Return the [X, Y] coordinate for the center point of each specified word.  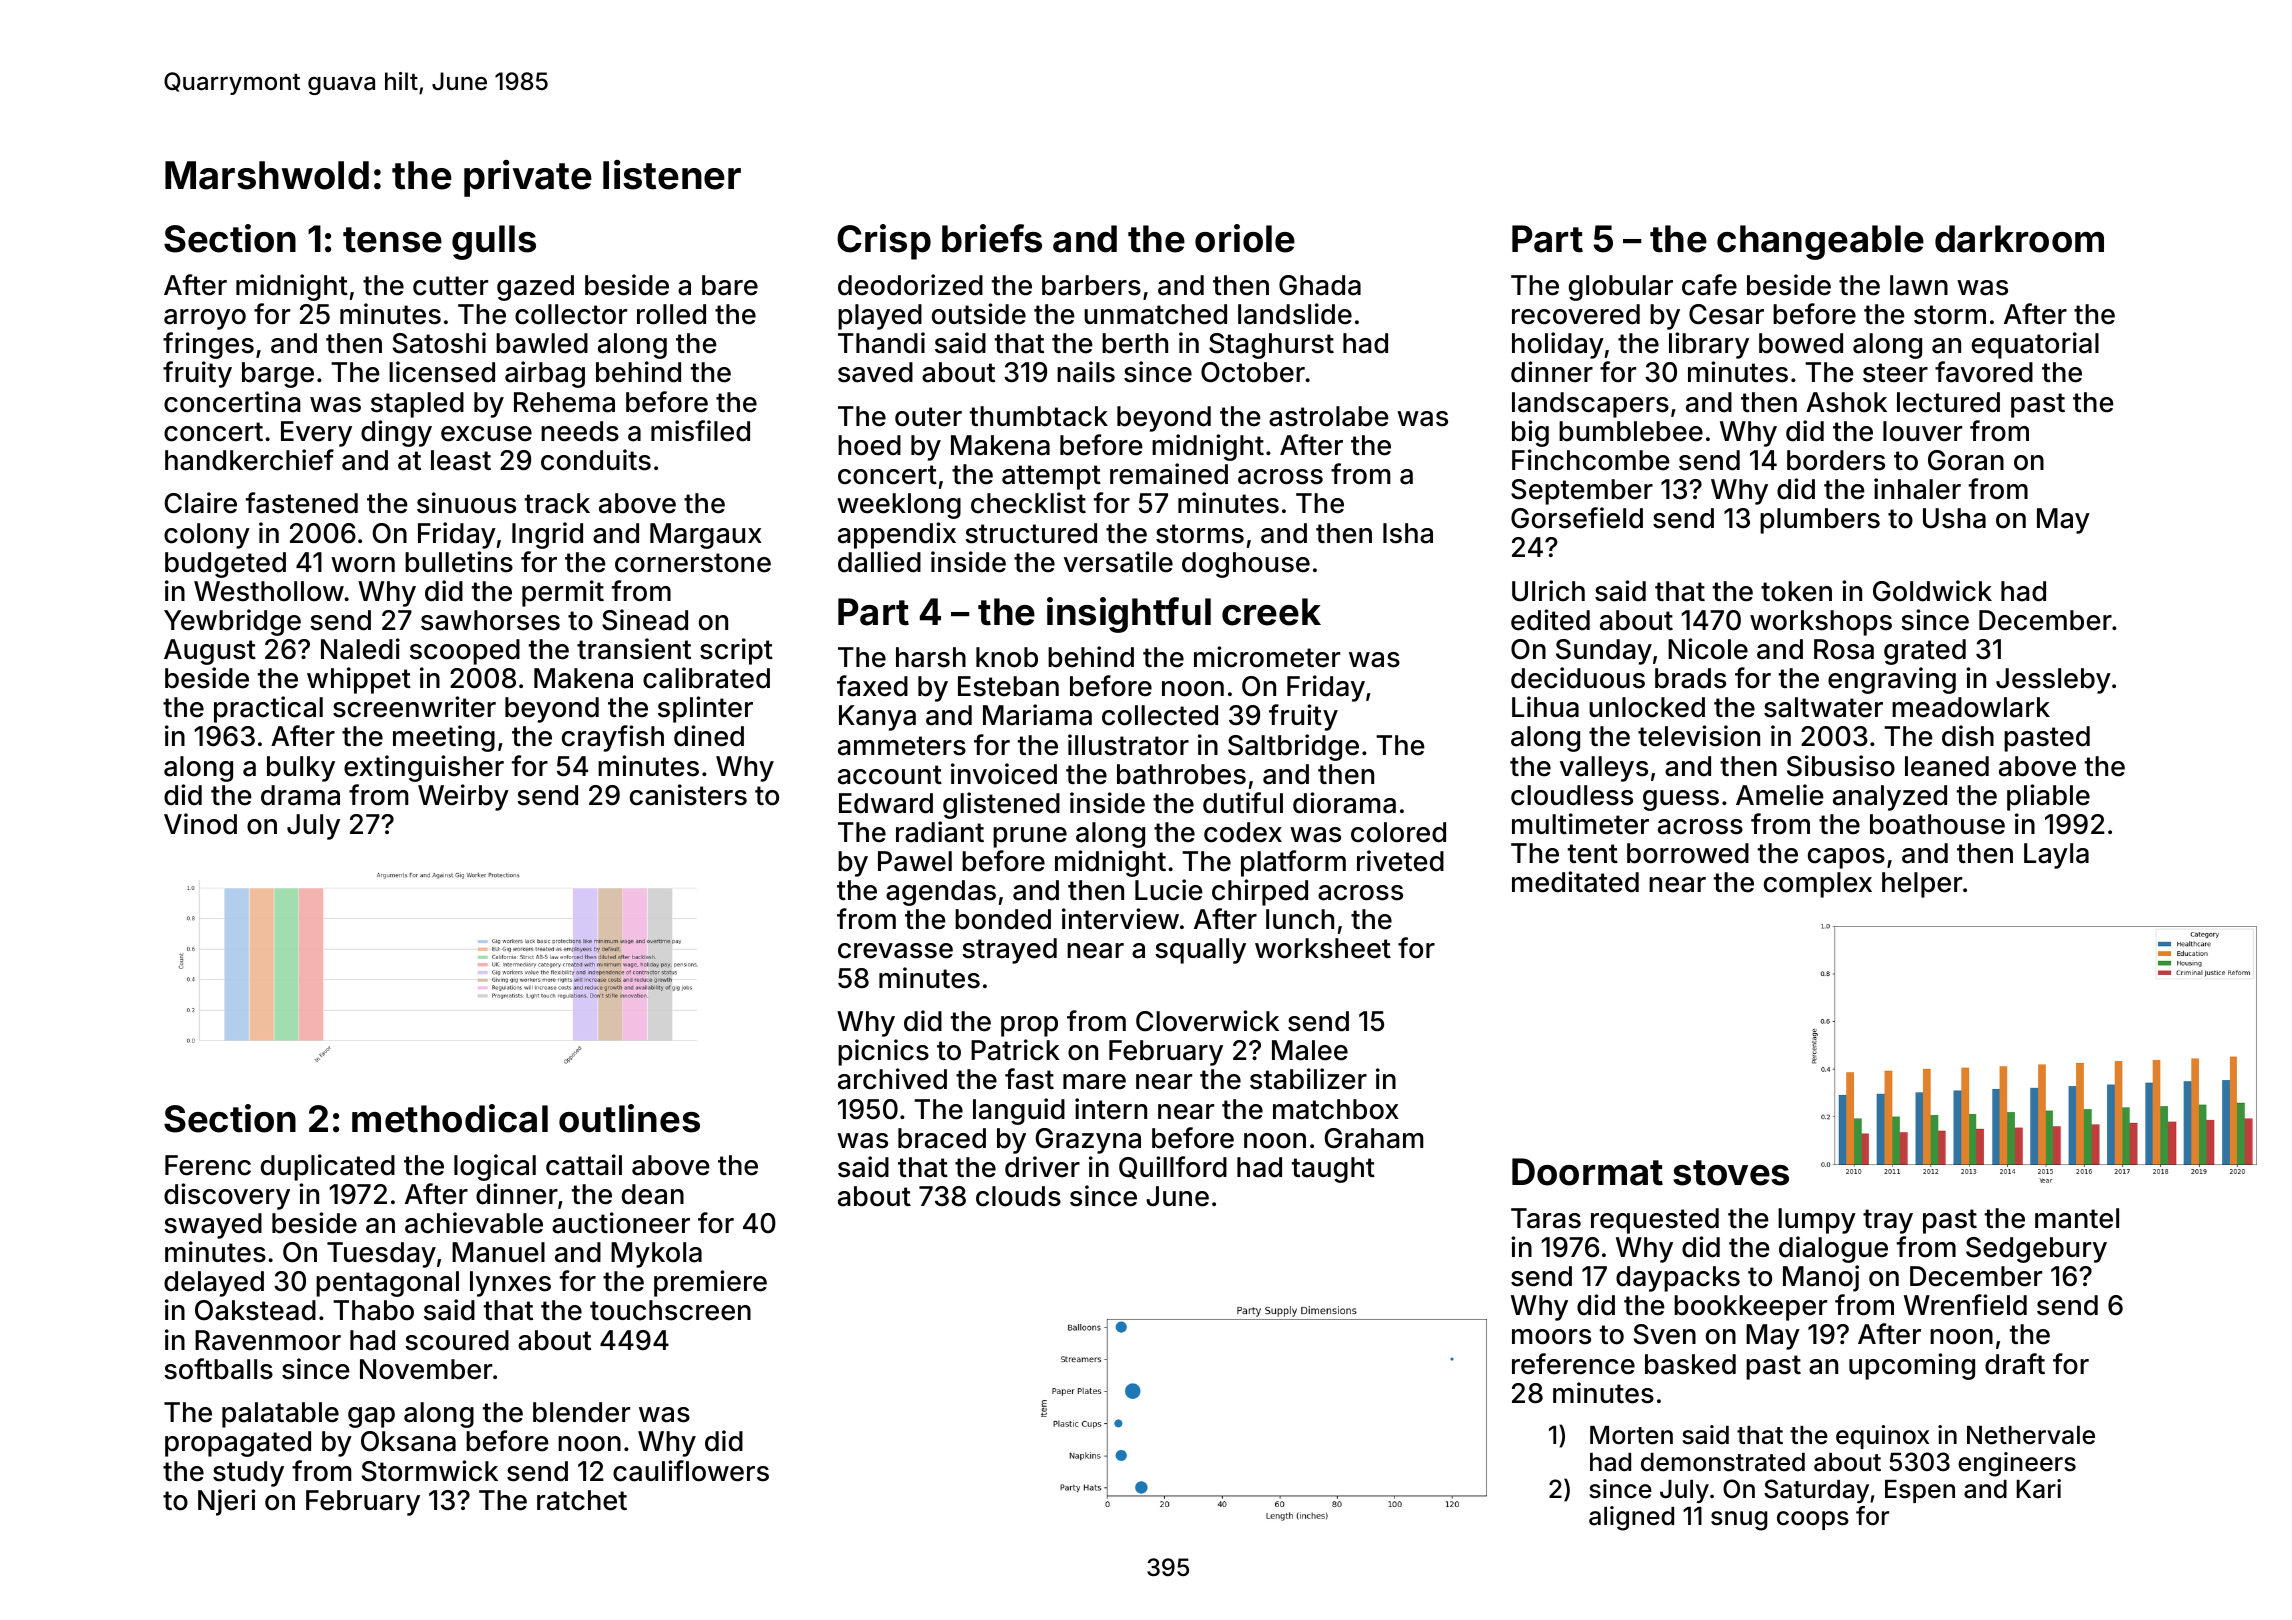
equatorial [2035, 345]
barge [278, 375]
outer [928, 417]
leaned [1947, 766]
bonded [1003, 919]
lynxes [510, 1284]
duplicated [328, 1167]
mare [1094, 1082]
